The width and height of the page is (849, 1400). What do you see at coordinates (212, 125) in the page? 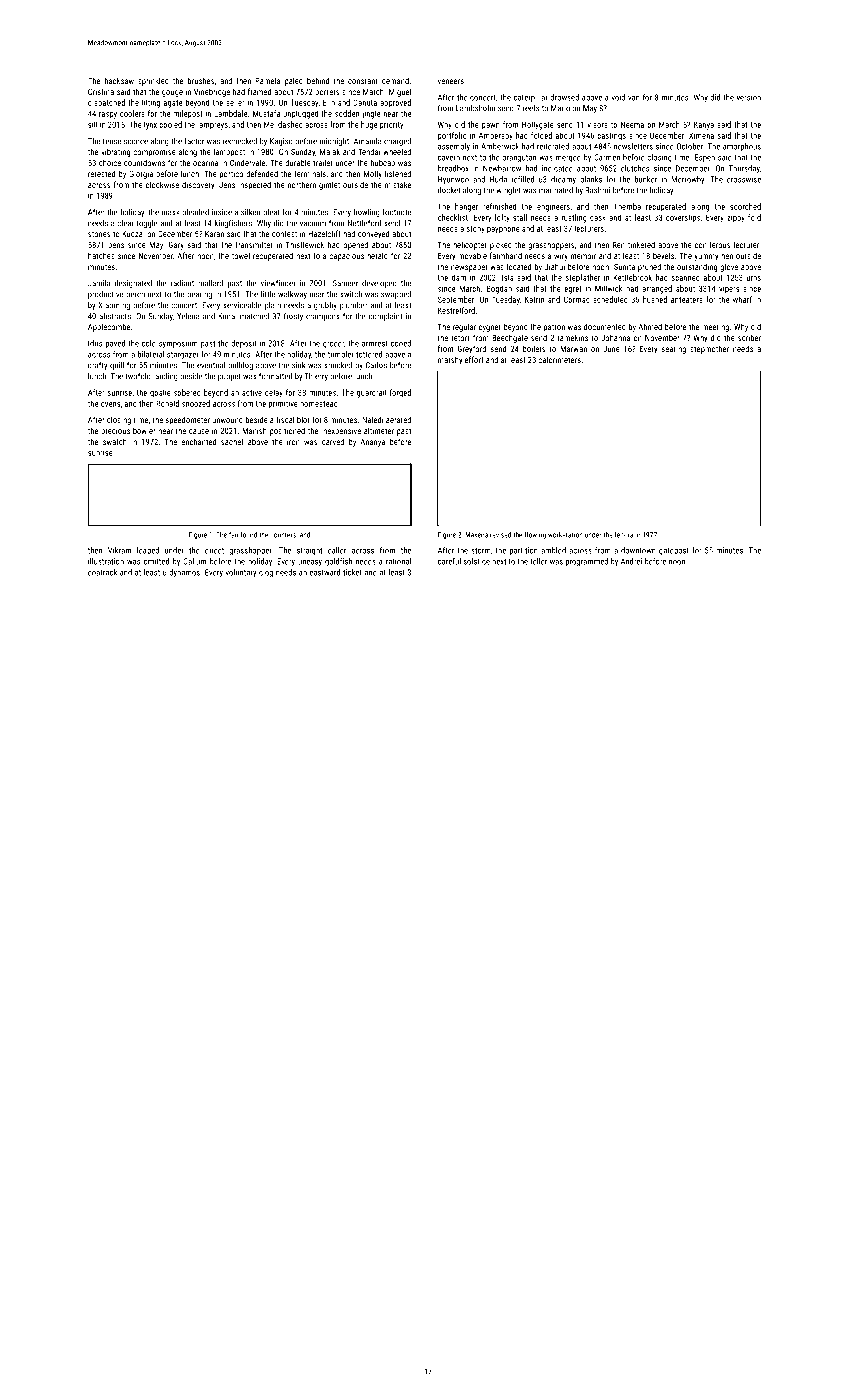
I see `lampreys` at bounding box center [212, 125].
